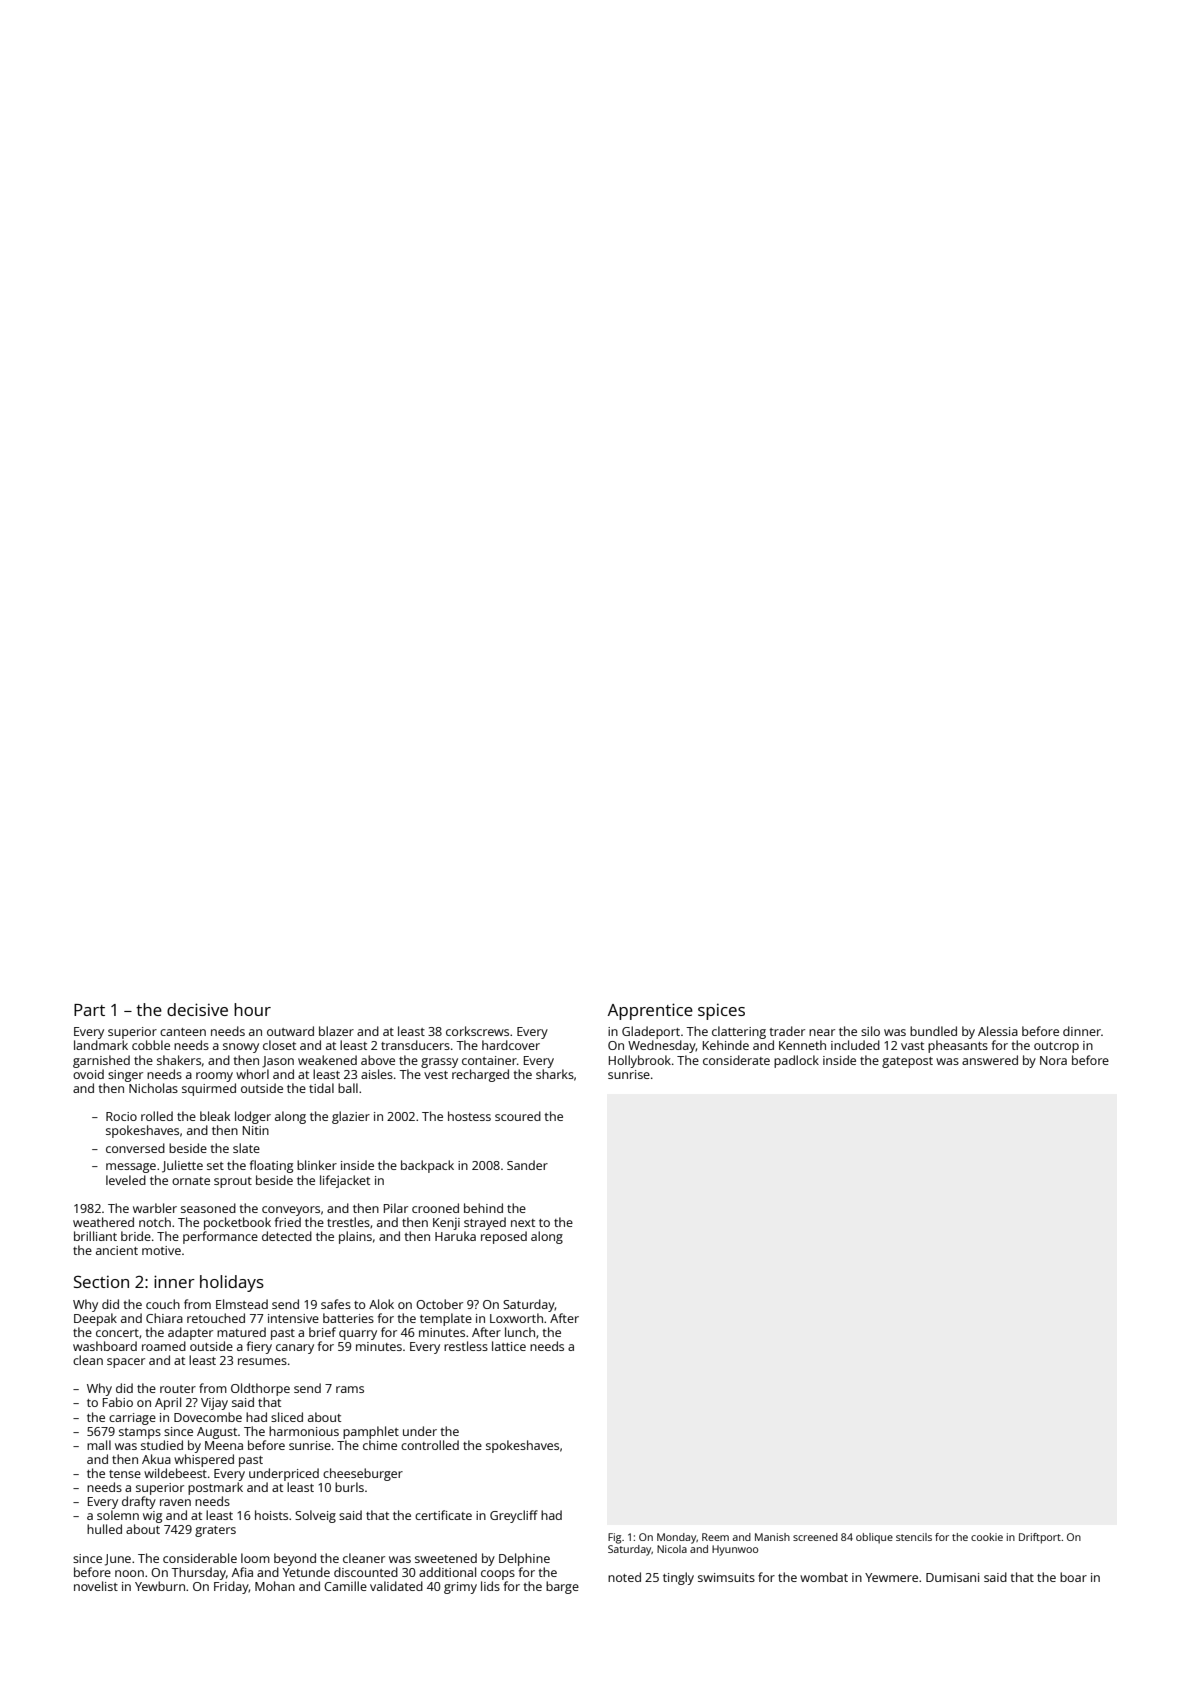 Image resolution: width=1190 pixels, height=1683 pixels. Describe the element at coordinates (96, 1586) in the screenshot. I see `novelist` at that location.
